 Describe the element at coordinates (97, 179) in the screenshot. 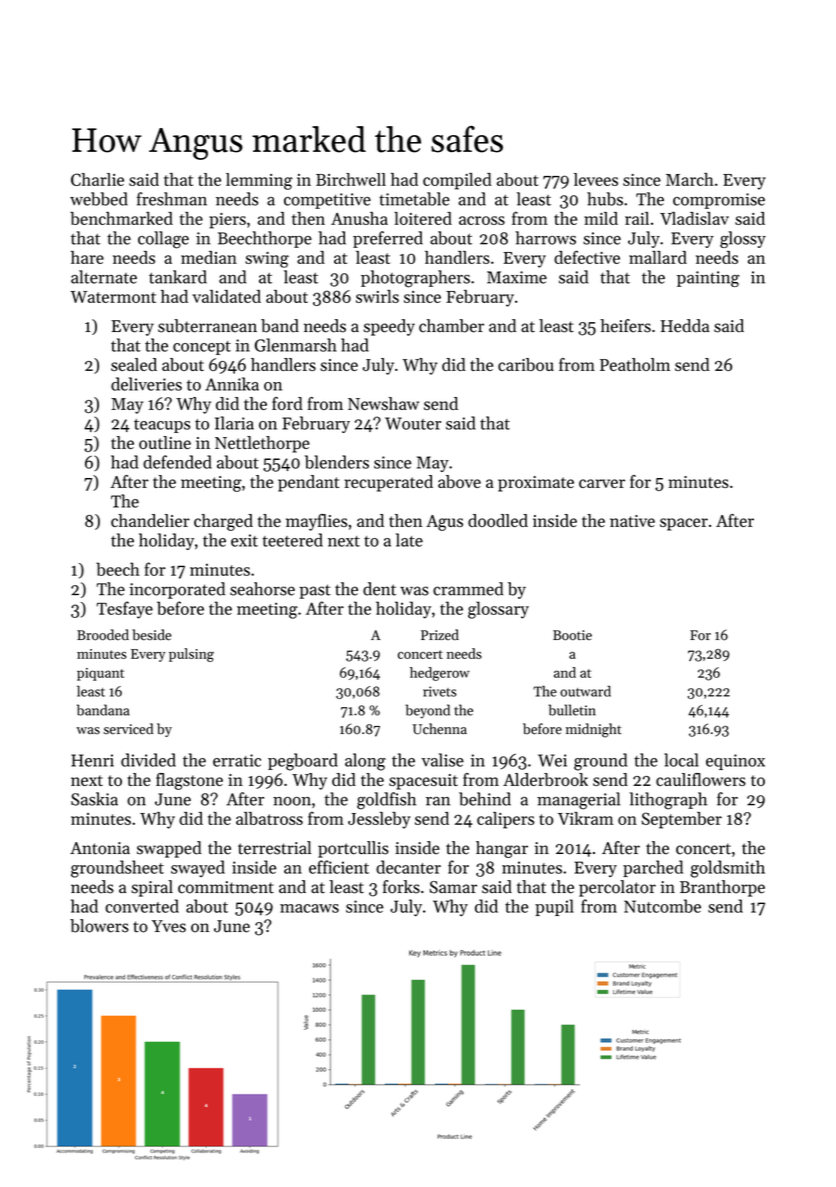

I see `Charlie` at that location.
